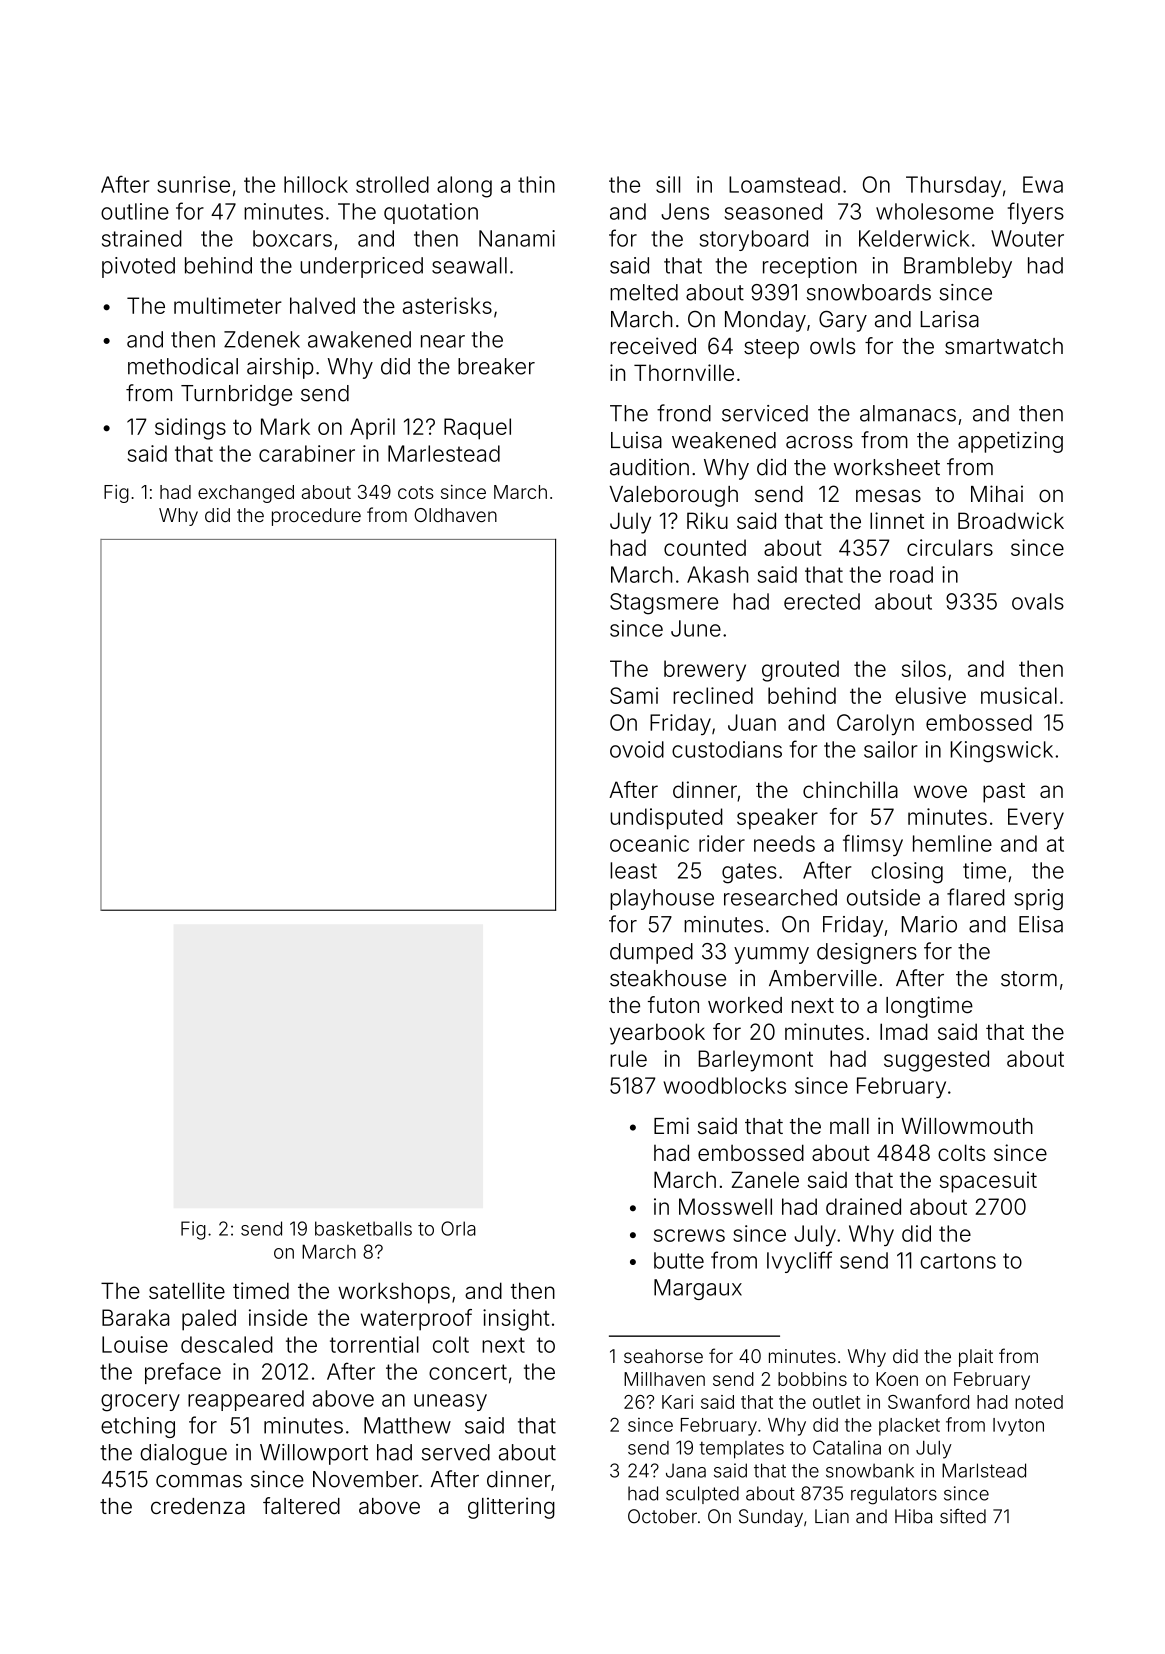  Describe the element at coordinates (836, 1402) in the screenshot. I see `outlet` at that location.
